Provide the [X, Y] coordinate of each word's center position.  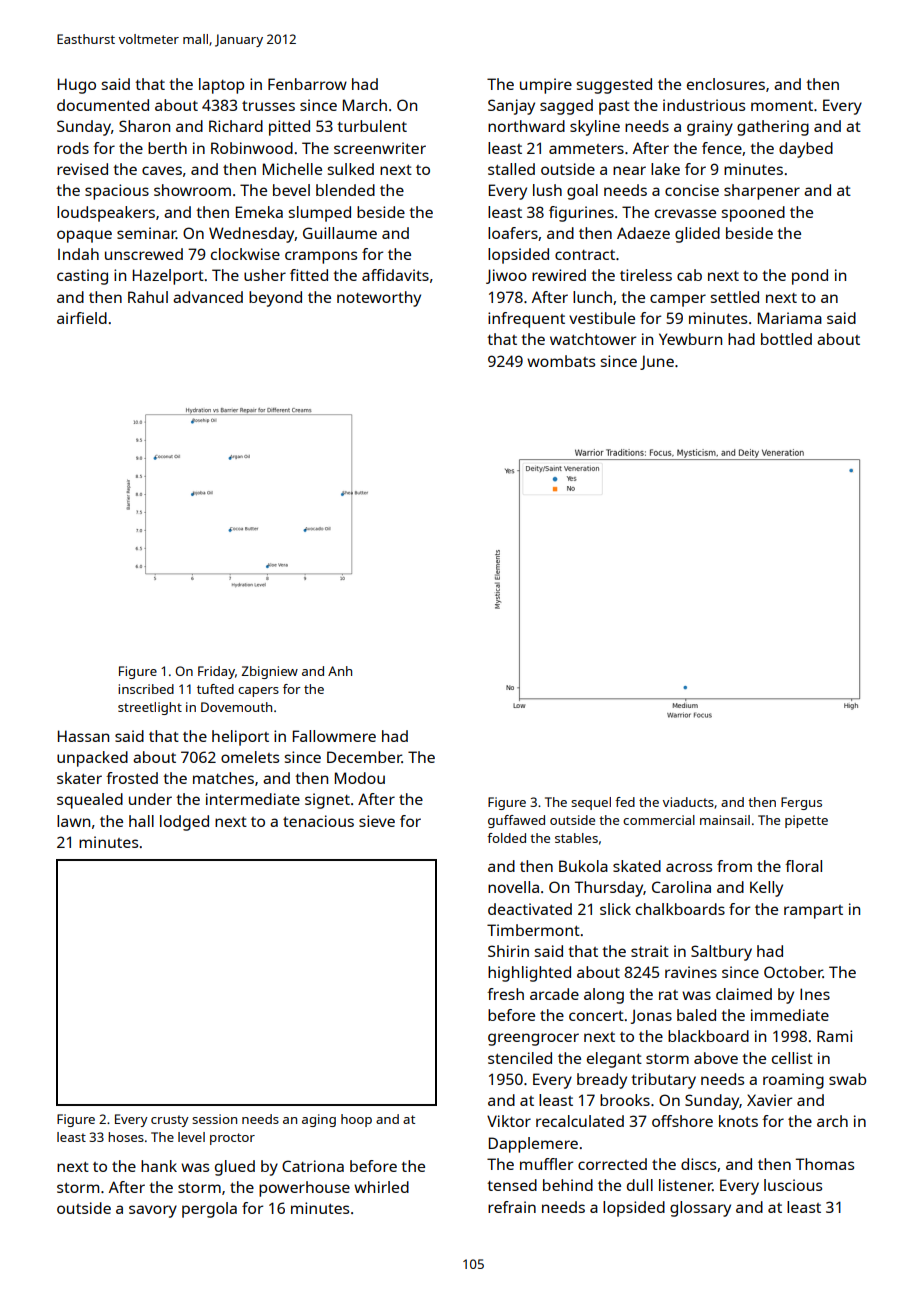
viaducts [688, 802]
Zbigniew [269, 672]
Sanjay [511, 107]
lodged [184, 823]
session [214, 1119]
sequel [591, 803]
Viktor [509, 1121]
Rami [834, 1036]
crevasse [685, 213]
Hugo [77, 86]
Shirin [508, 951]
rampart [813, 912]
